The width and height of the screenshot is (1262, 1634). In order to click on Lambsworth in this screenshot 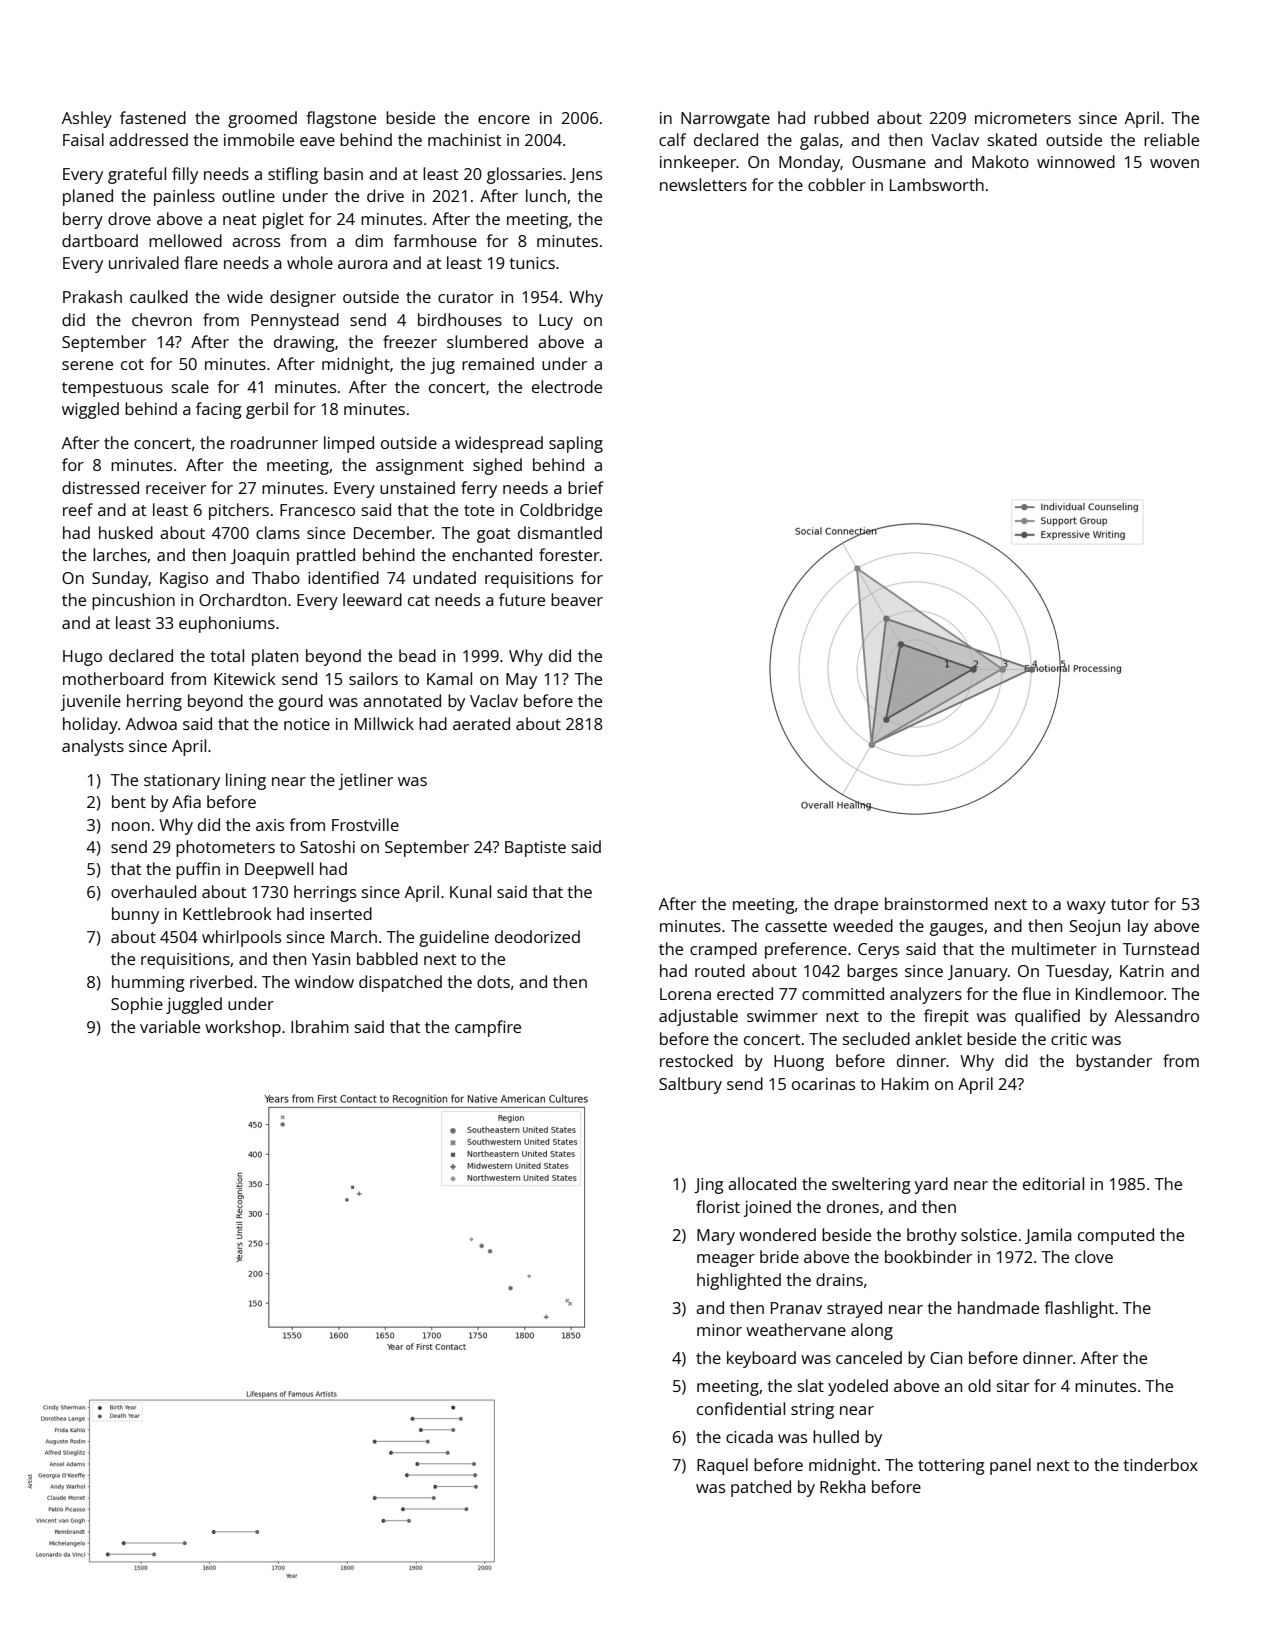, I will do `click(937, 184)`.
